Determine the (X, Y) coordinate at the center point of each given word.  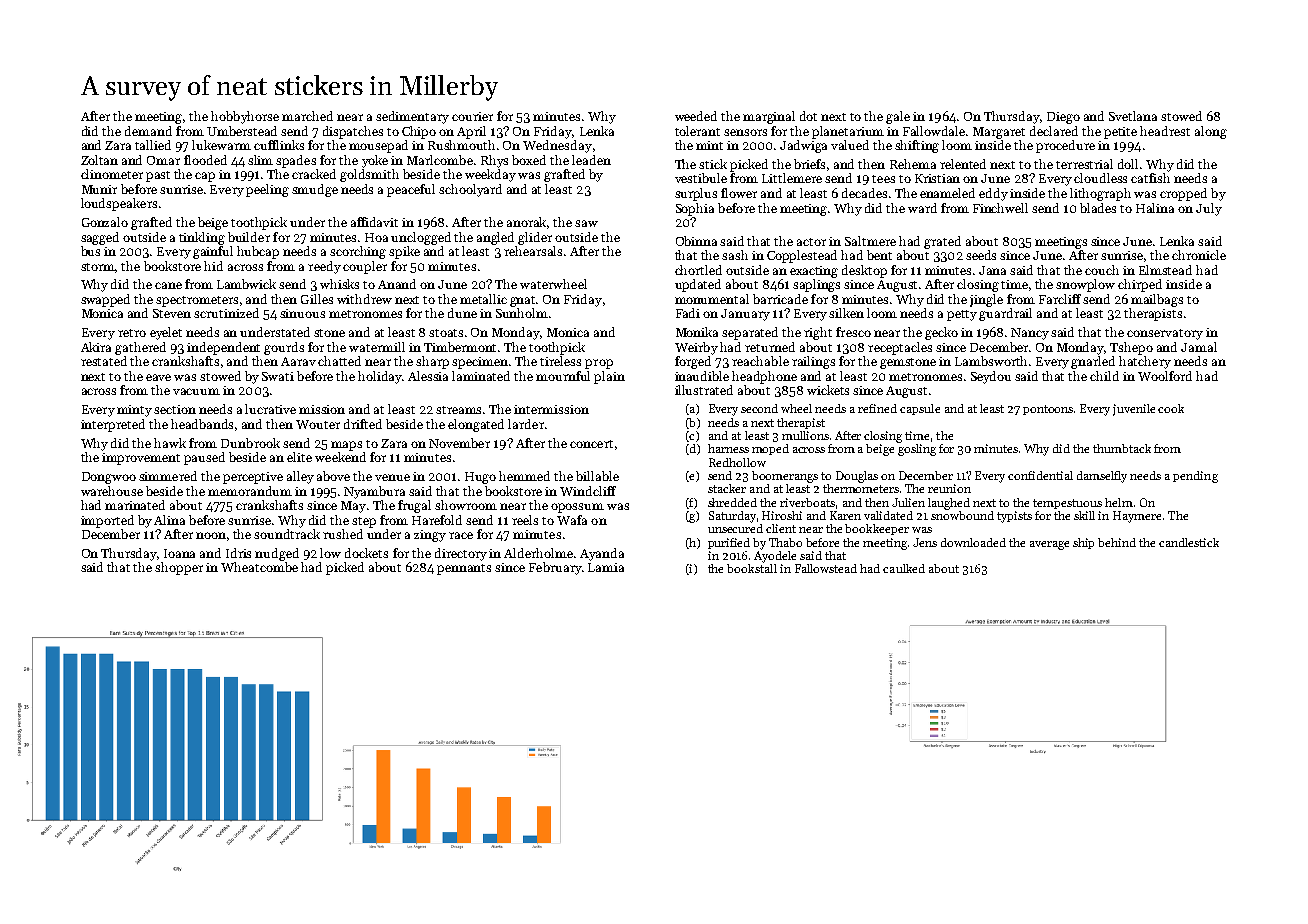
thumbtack (1122, 448)
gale (898, 117)
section (175, 409)
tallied (153, 145)
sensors (745, 132)
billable (597, 476)
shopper (179, 568)
